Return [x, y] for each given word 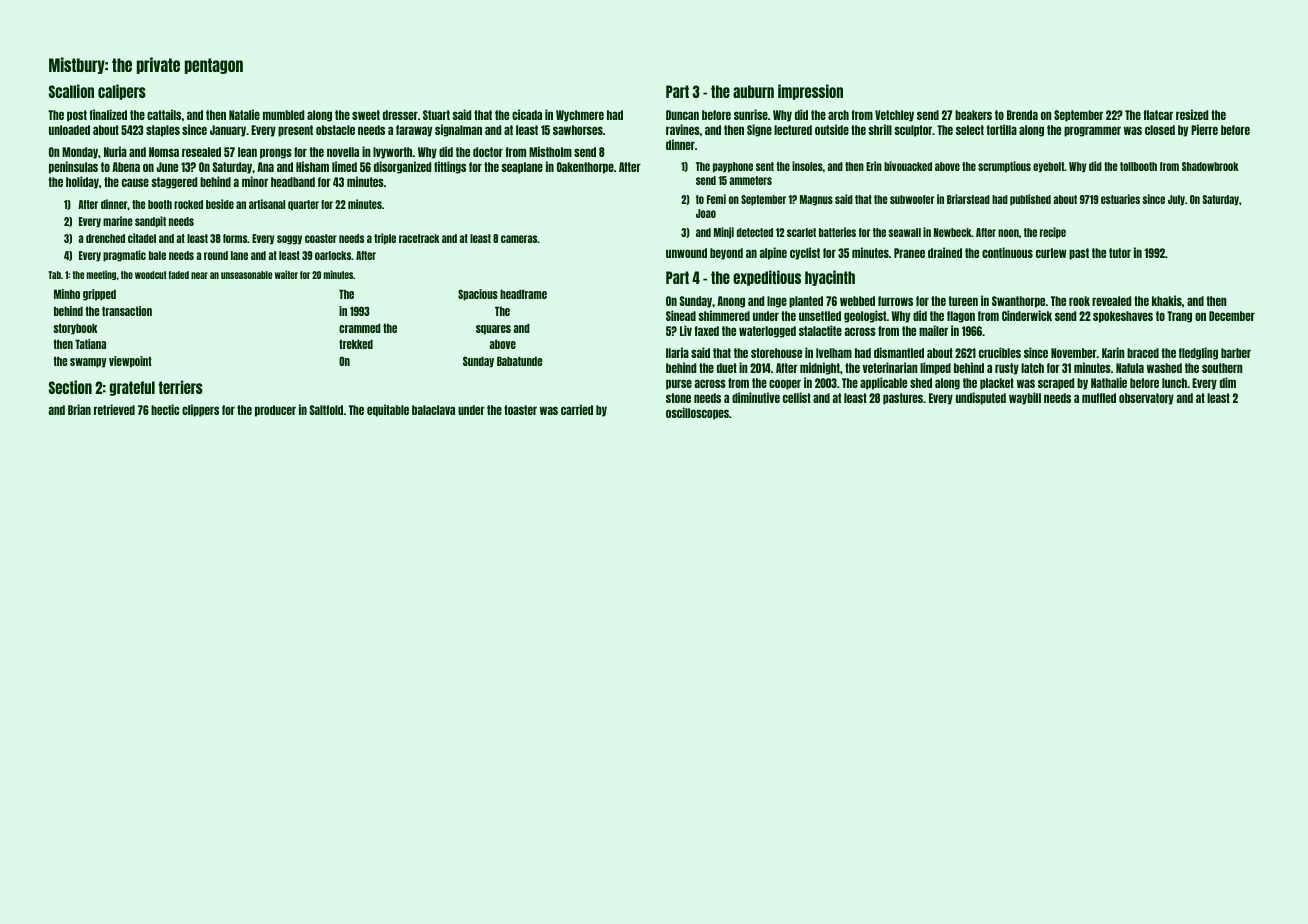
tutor [1120, 253]
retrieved [114, 409]
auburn [753, 91]
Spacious [478, 295]
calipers [122, 92]
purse [679, 384]
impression [810, 92]
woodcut [151, 275]
